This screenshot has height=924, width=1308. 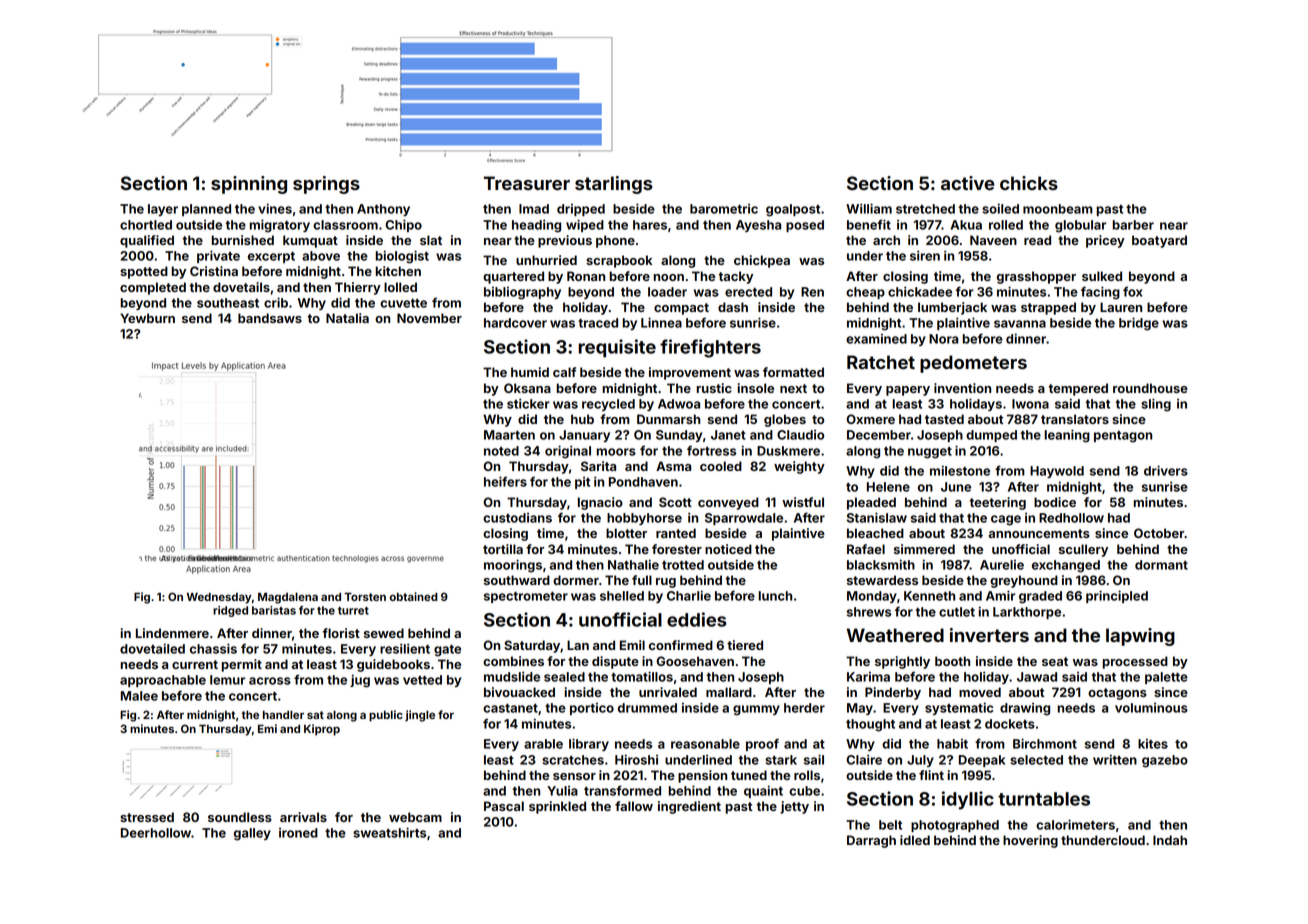 I want to click on requisite, so click(x=617, y=348).
